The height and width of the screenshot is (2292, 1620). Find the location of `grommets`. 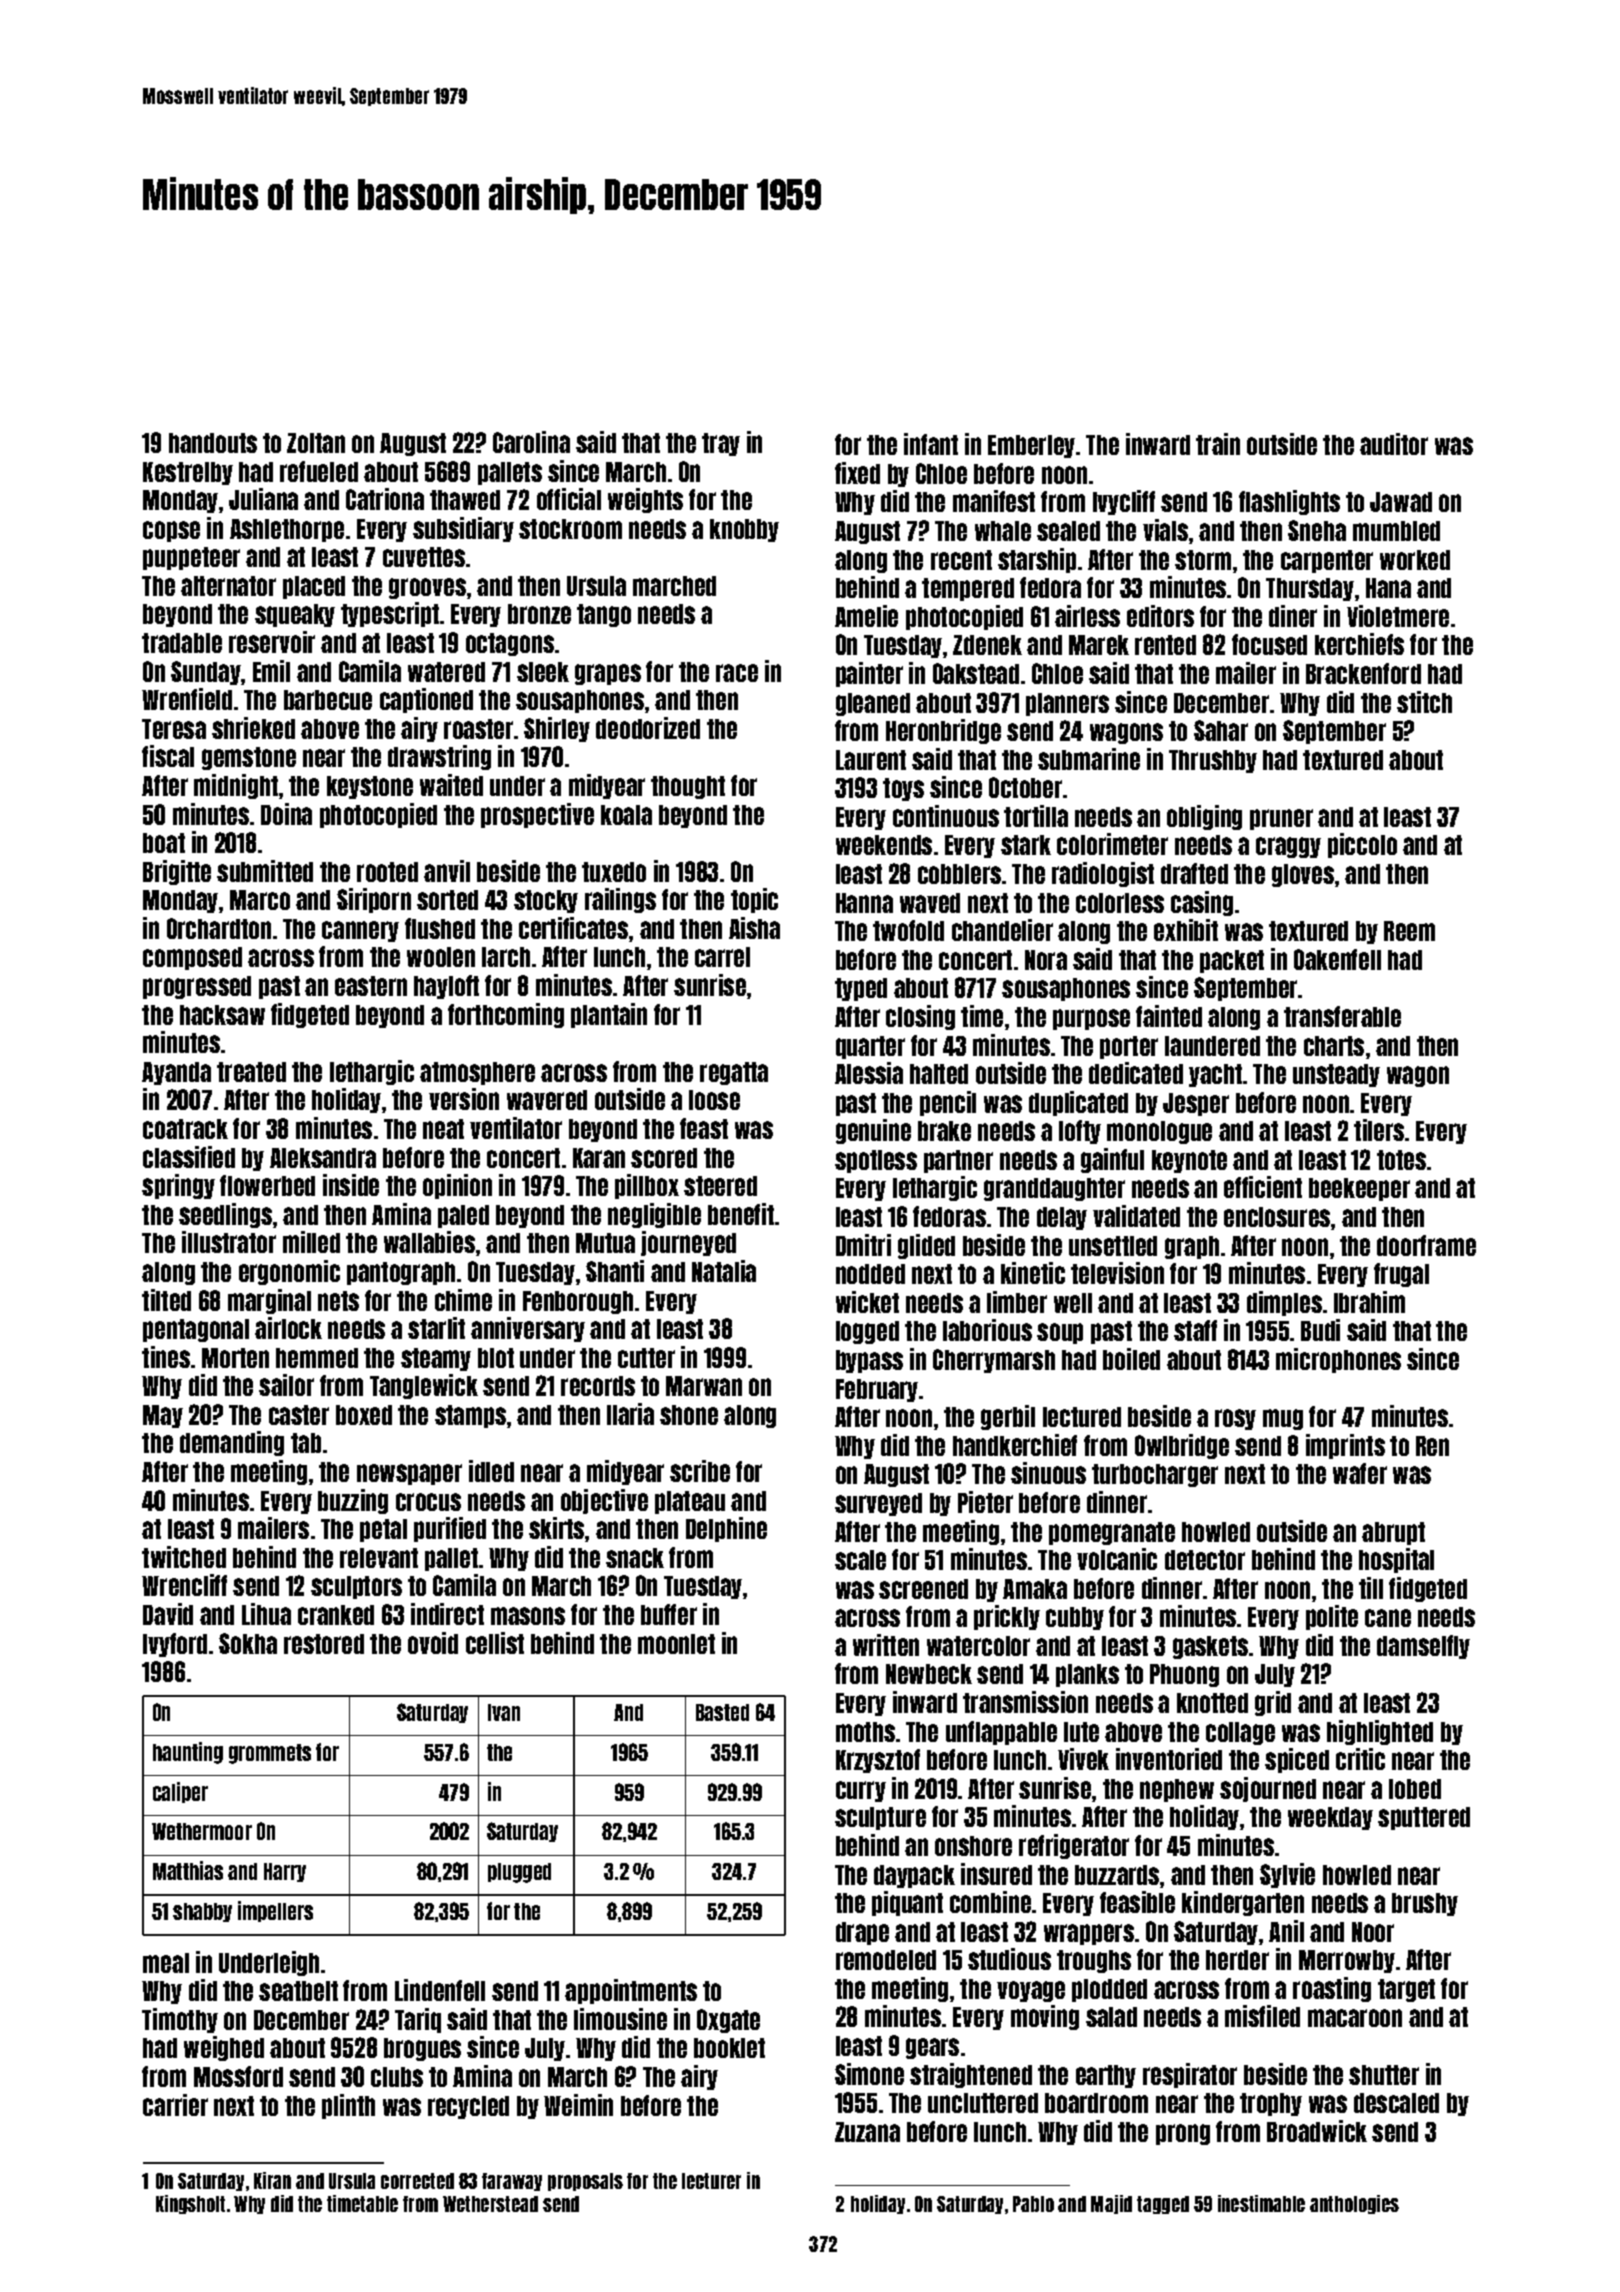

grommets is located at coordinates (270, 1754).
